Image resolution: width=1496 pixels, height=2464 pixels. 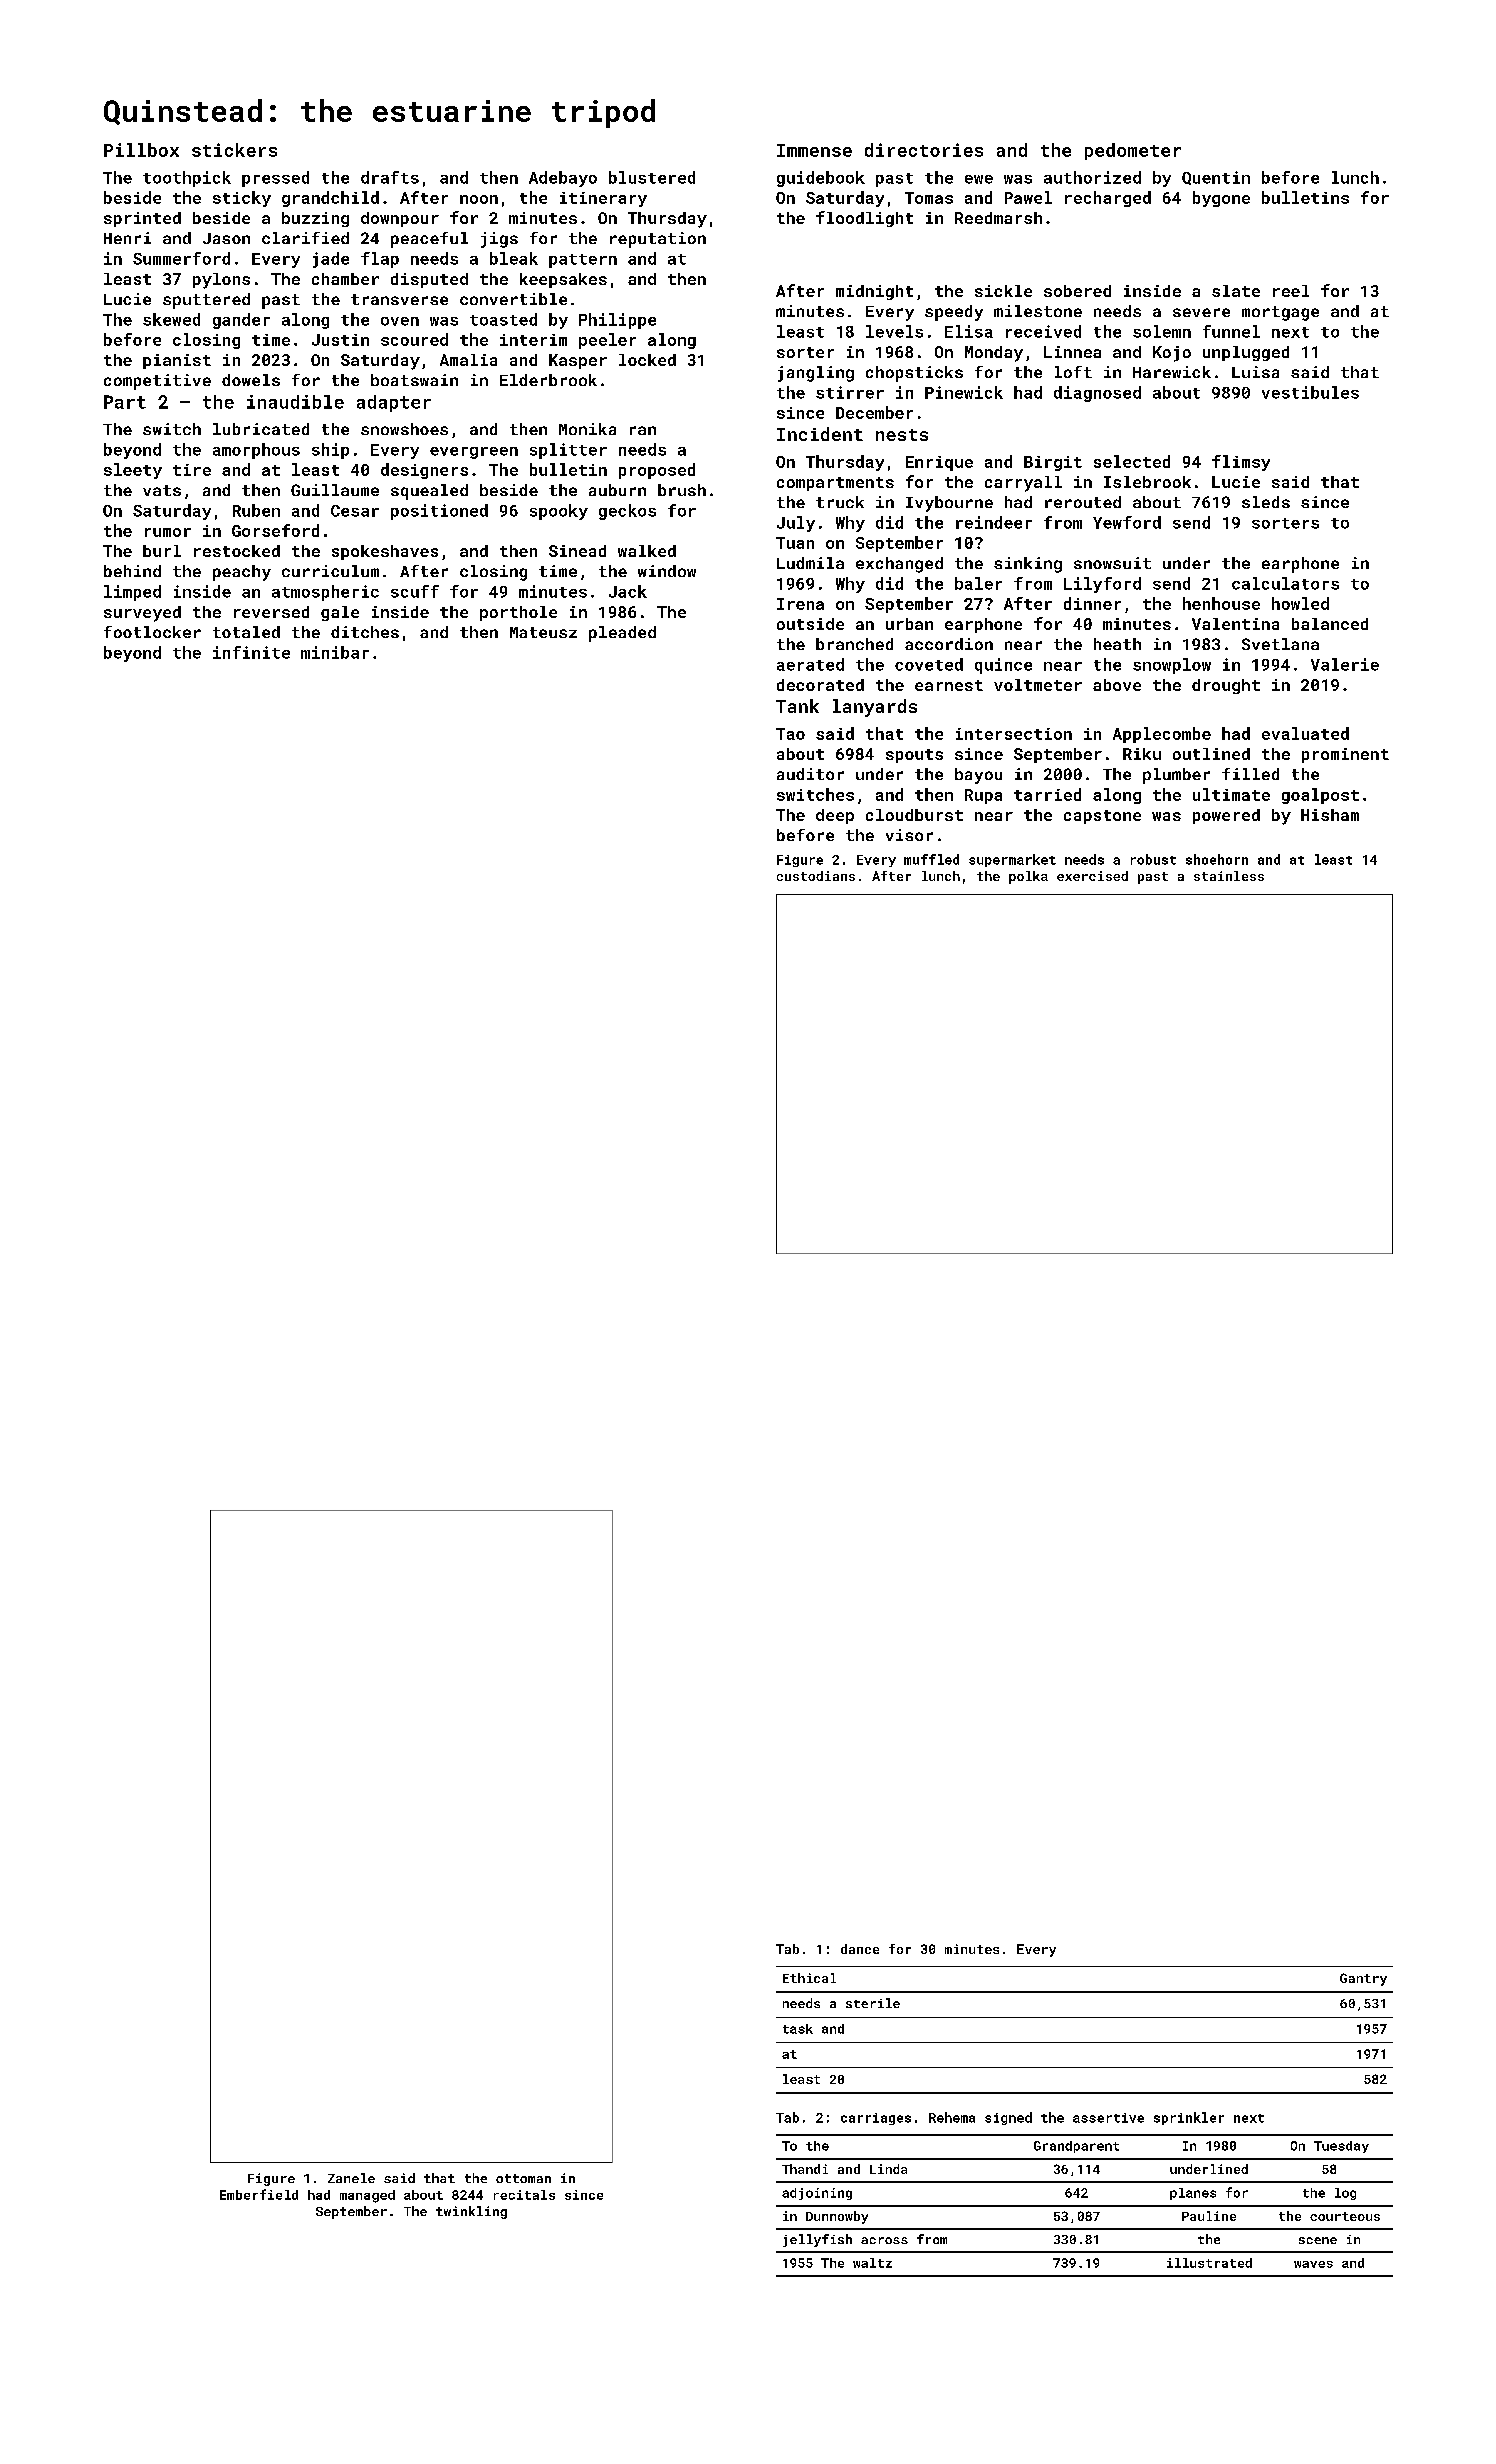 What do you see at coordinates (259, 2194) in the screenshot?
I see `Emberfield` at bounding box center [259, 2194].
